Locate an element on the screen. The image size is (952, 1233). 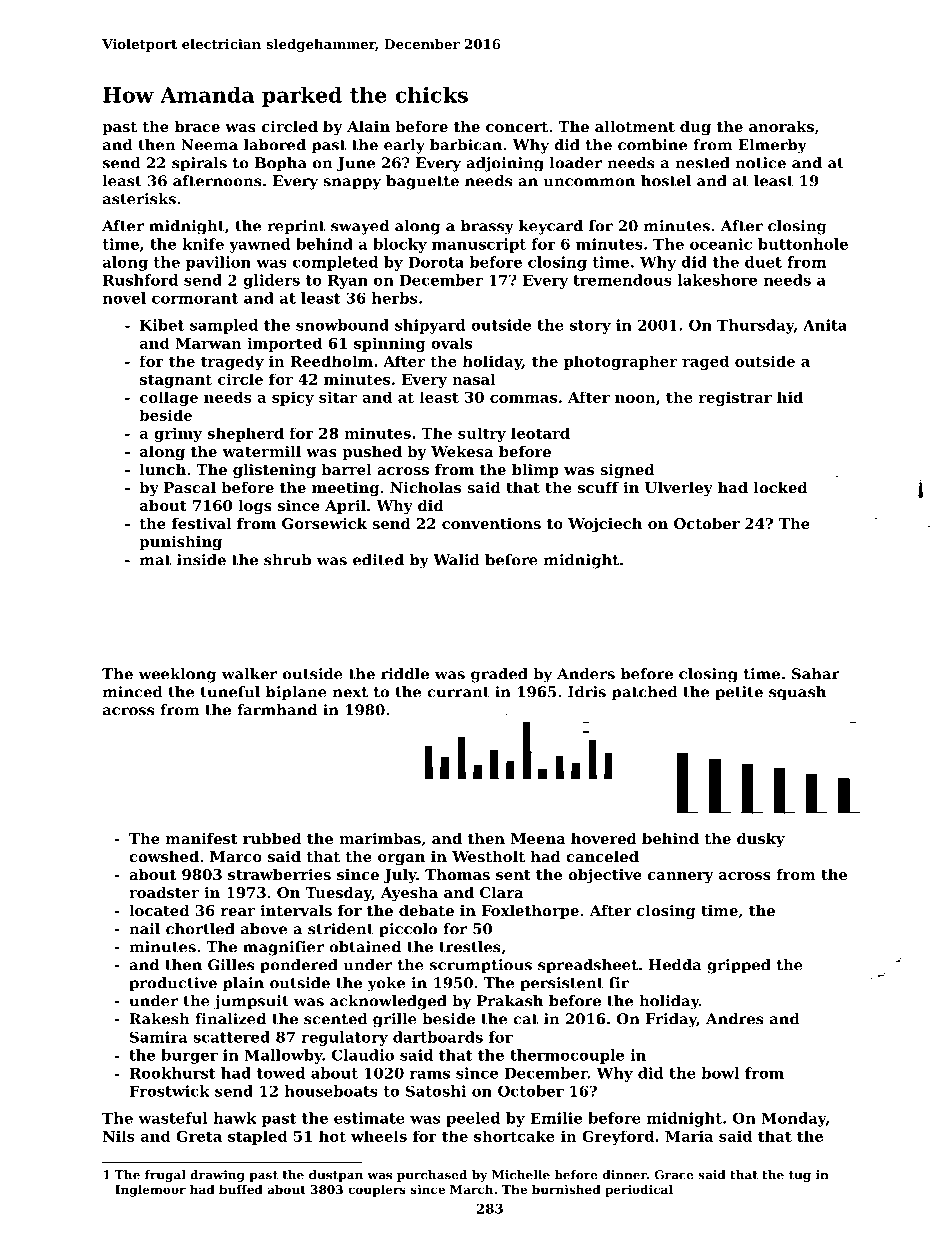
leotard is located at coordinates (540, 433).
